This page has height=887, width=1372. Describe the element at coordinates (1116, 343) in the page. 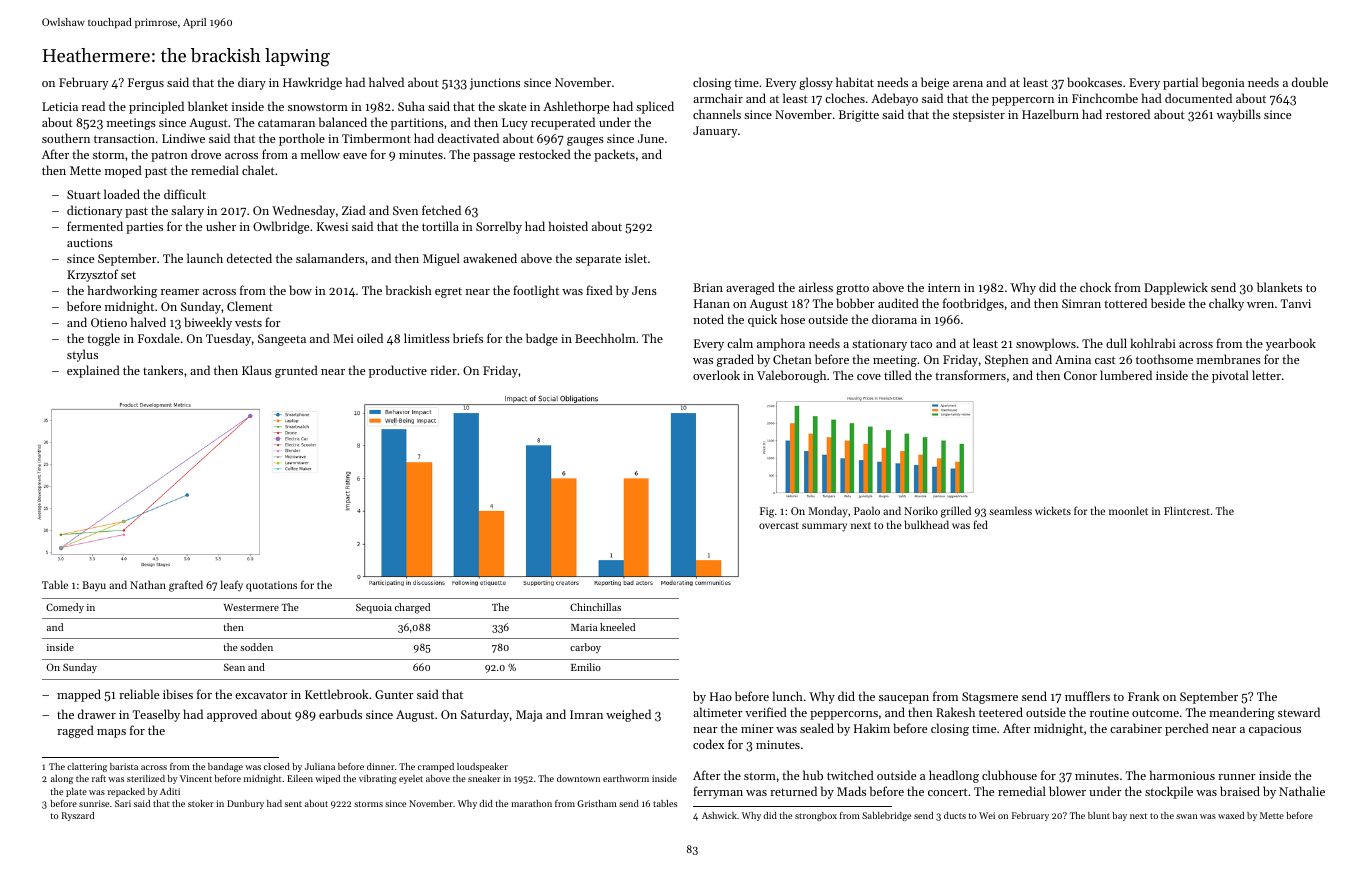

I see `dull` at that location.
